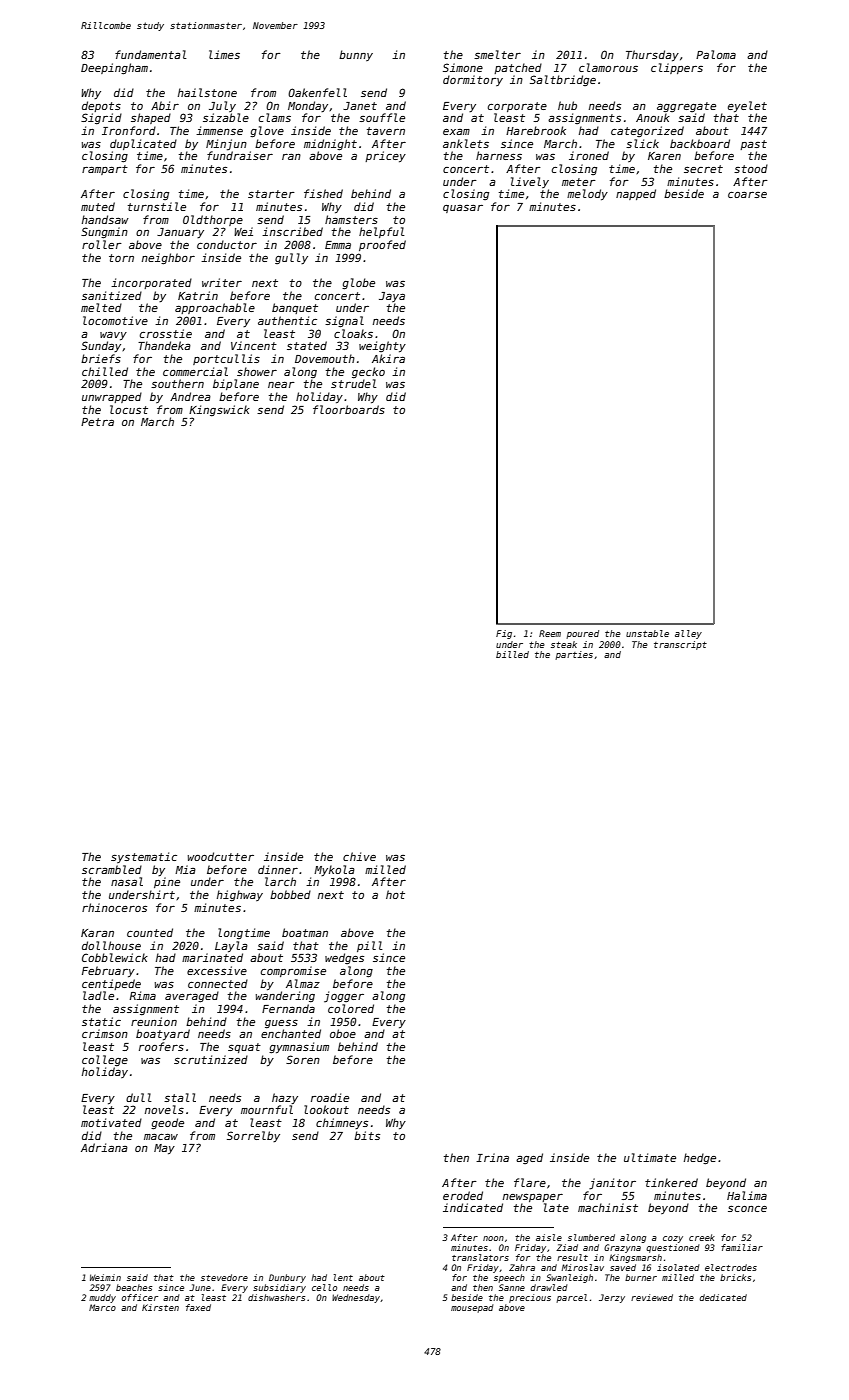 The height and width of the screenshot is (1400, 849). Describe the element at coordinates (114, 69) in the screenshot. I see `Deepingham` at that location.
